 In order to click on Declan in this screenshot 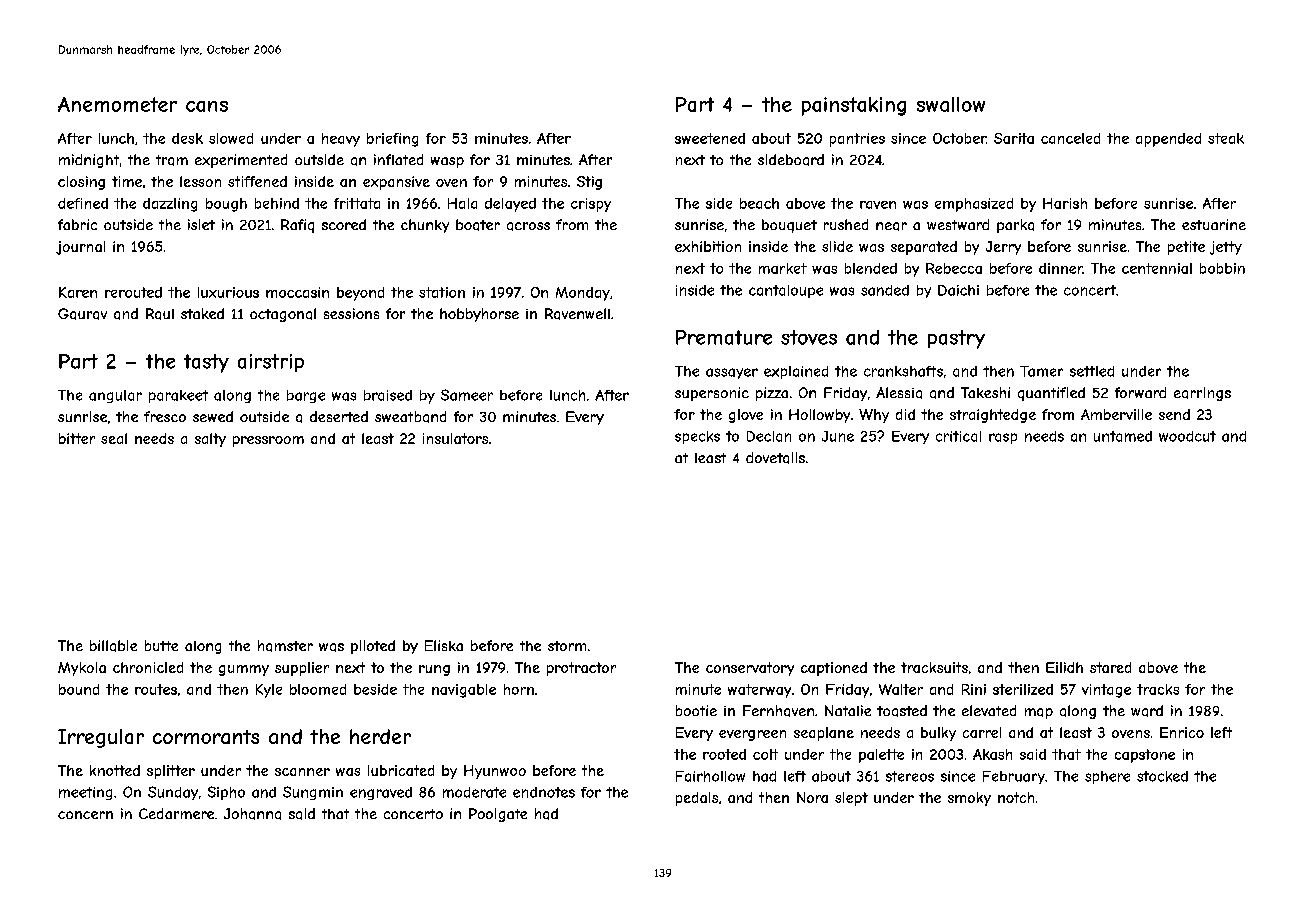, I will do `click(769, 436)`.
